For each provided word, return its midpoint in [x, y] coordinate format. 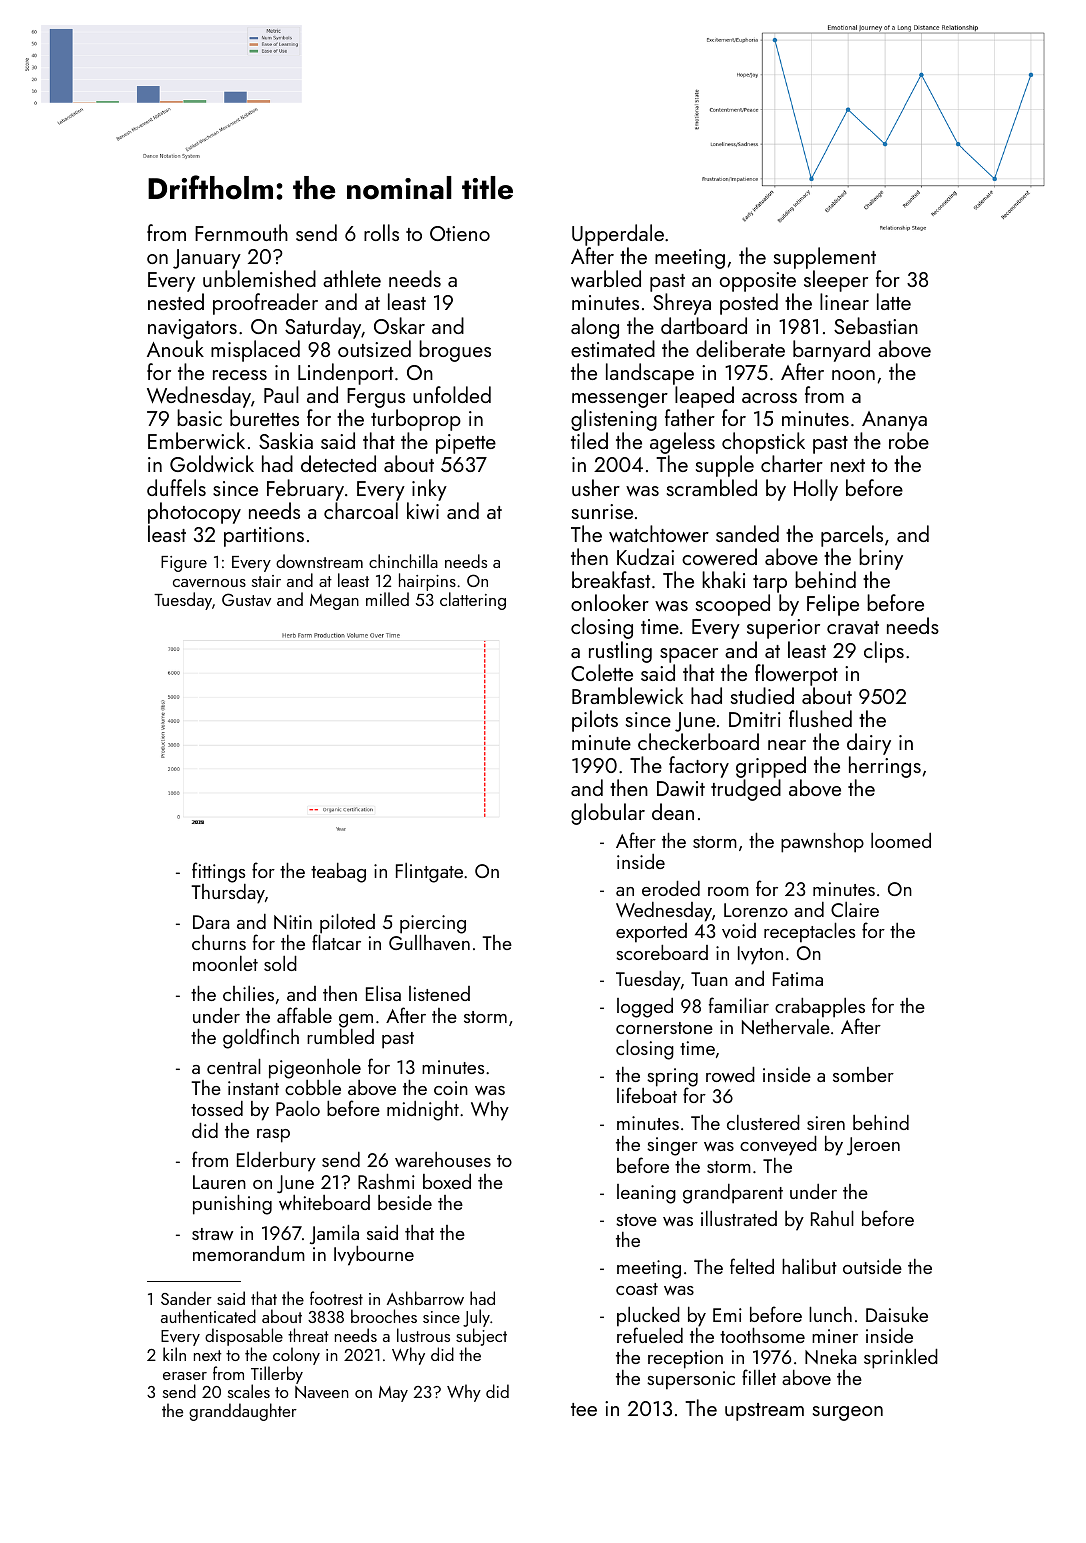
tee [584, 1409]
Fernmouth [241, 232]
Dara [211, 922]
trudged [746, 790]
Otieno [460, 233]
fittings [218, 872]
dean [673, 811]
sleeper [836, 281]
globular [608, 814]
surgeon [848, 1413]
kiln [174, 1354]
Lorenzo [756, 910]
